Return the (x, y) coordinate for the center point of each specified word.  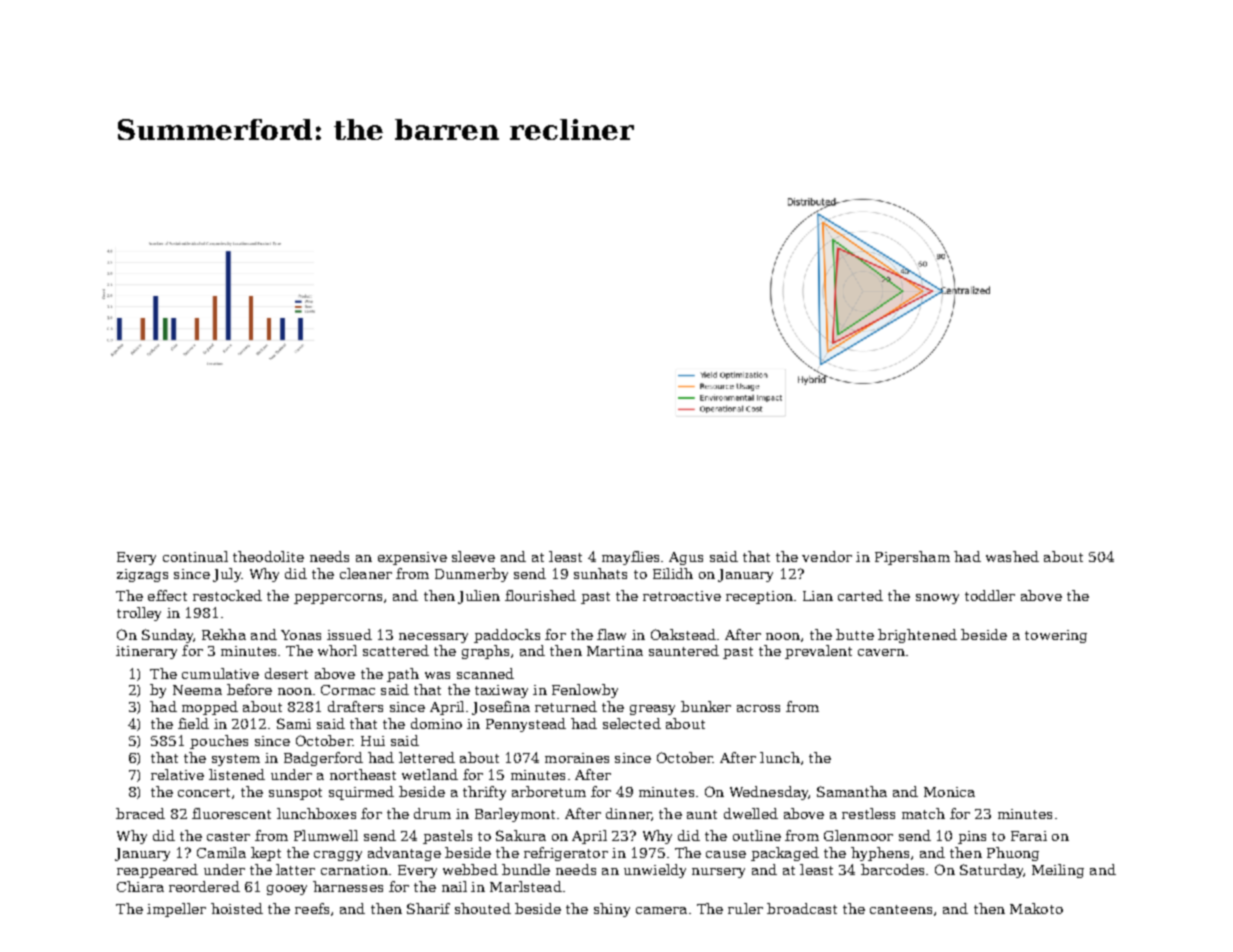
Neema (197, 690)
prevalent (818, 652)
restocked (227, 595)
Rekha (224, 634)
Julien (479, 597)
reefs (312, 908)
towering (1056, 636)
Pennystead (526, 725)
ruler (745, 908)
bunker (706, 706)
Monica (949, 792)
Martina (615, 651)
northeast (363, 774)
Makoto (1036, 908)
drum (432, 813)
